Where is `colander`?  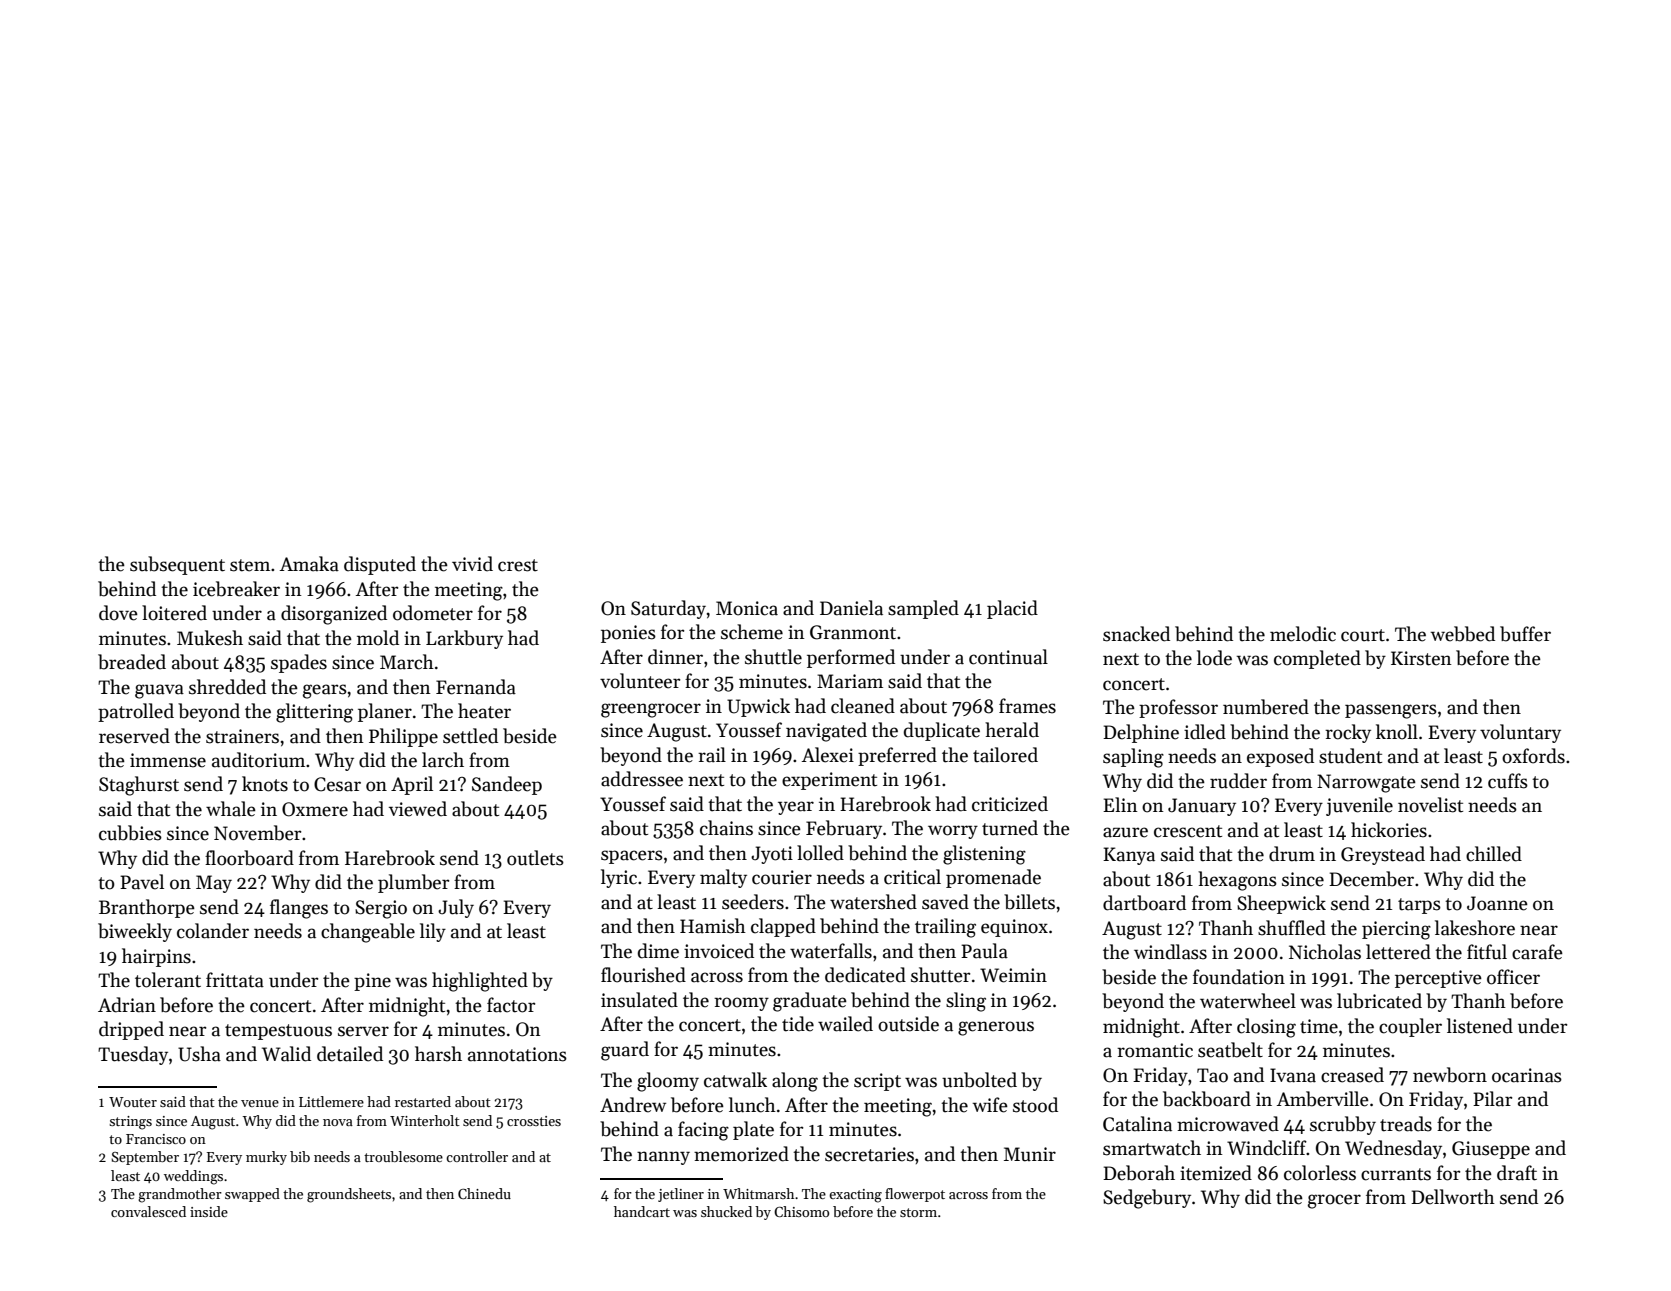
colander is located at coordinates (213, 931).
